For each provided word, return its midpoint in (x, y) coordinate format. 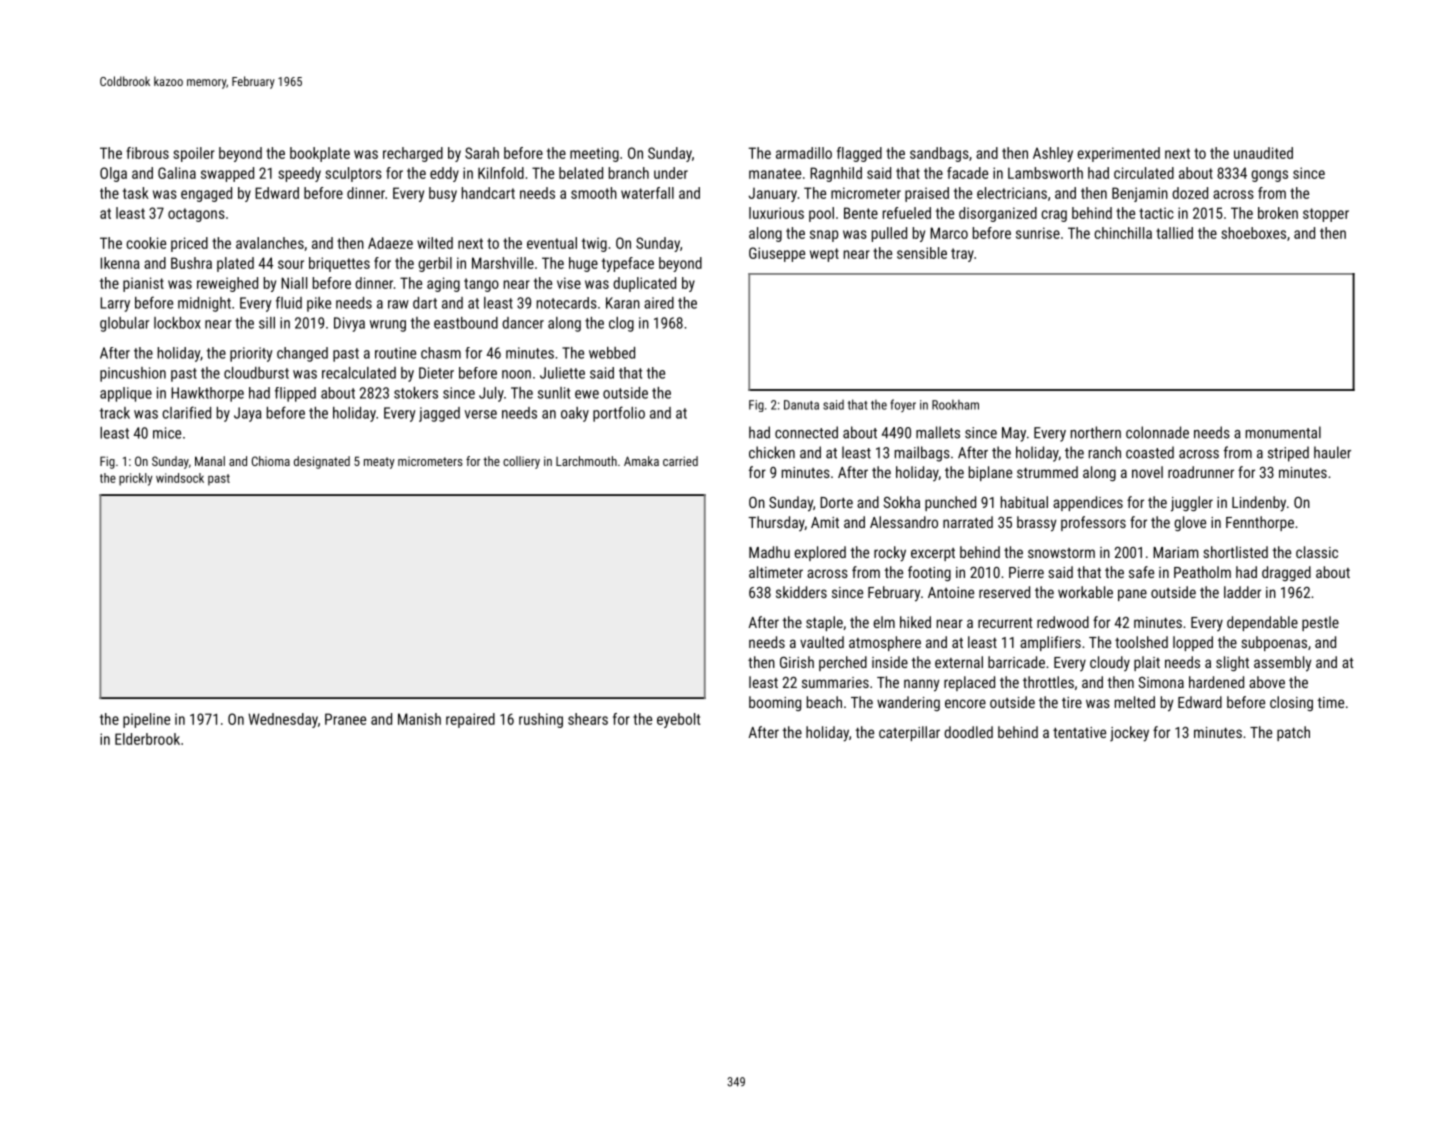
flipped (295, 394)
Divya (349, 324)
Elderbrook (147, 739)
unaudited (1263, 153)
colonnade (1157, 432)
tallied (1174, 233)
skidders (801, 592)
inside (890, 662)
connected (806, 432)
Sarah (482, 153)
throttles (1048, 682)
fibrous (147, 153)
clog (621, 324)
